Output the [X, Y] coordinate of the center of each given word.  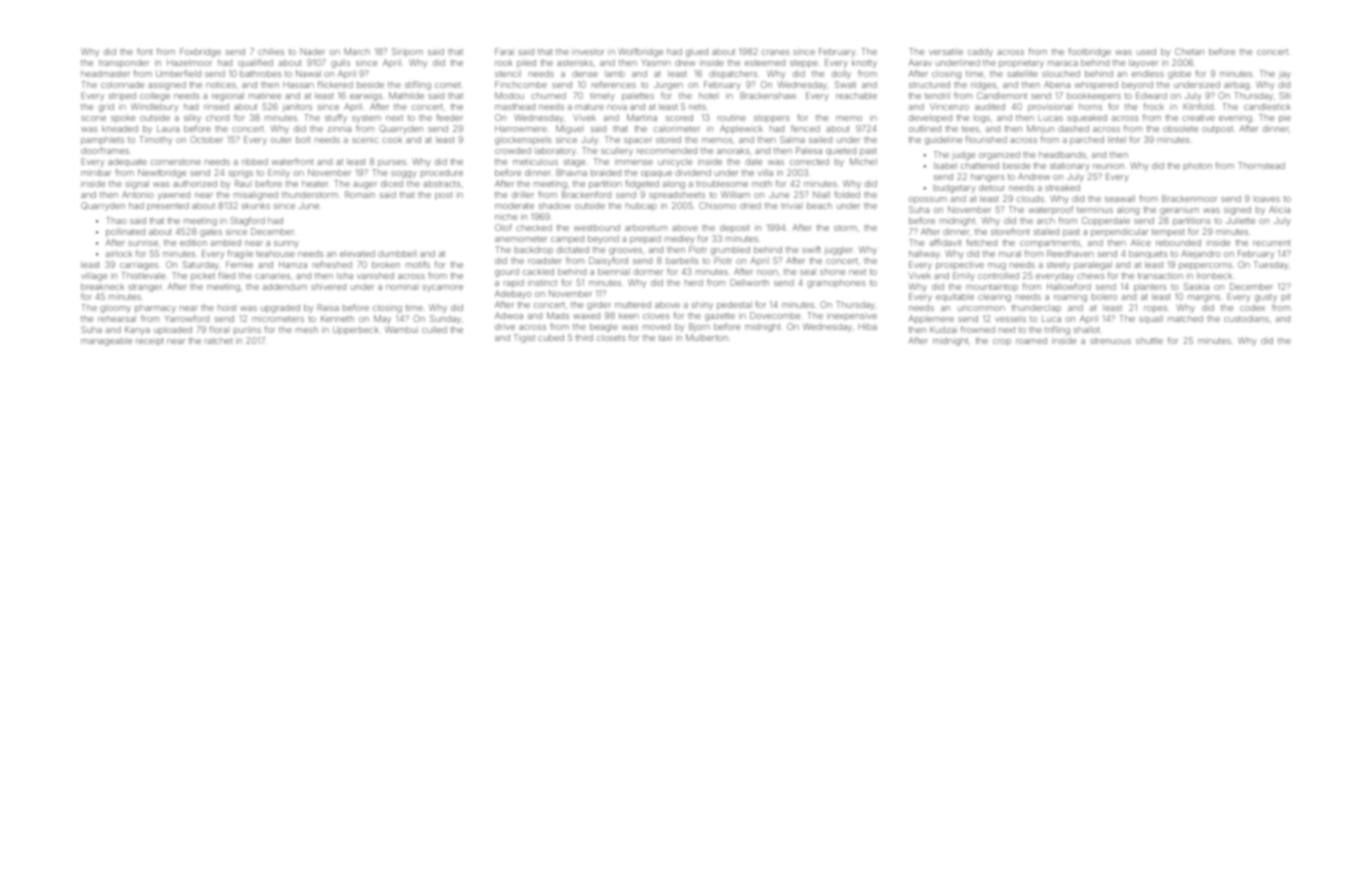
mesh [307, 329]
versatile [946, 52]
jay [1285, 75]
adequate [127, 162]
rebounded [1178, 242]
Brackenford [586, 194]
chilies [271, 51]
